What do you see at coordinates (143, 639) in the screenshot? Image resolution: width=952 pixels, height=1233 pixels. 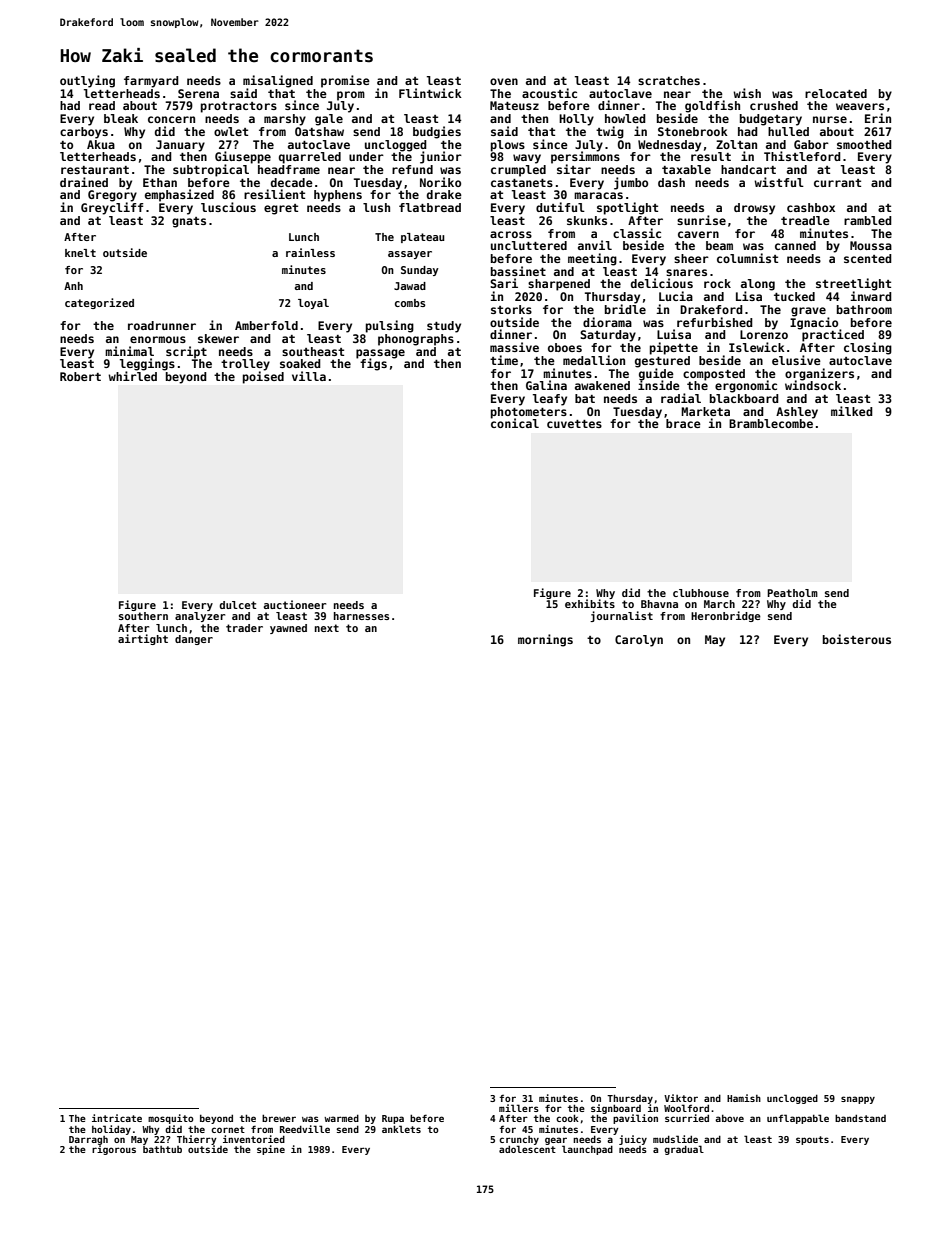 I see `airtight` at bounding box center [143, 639].
